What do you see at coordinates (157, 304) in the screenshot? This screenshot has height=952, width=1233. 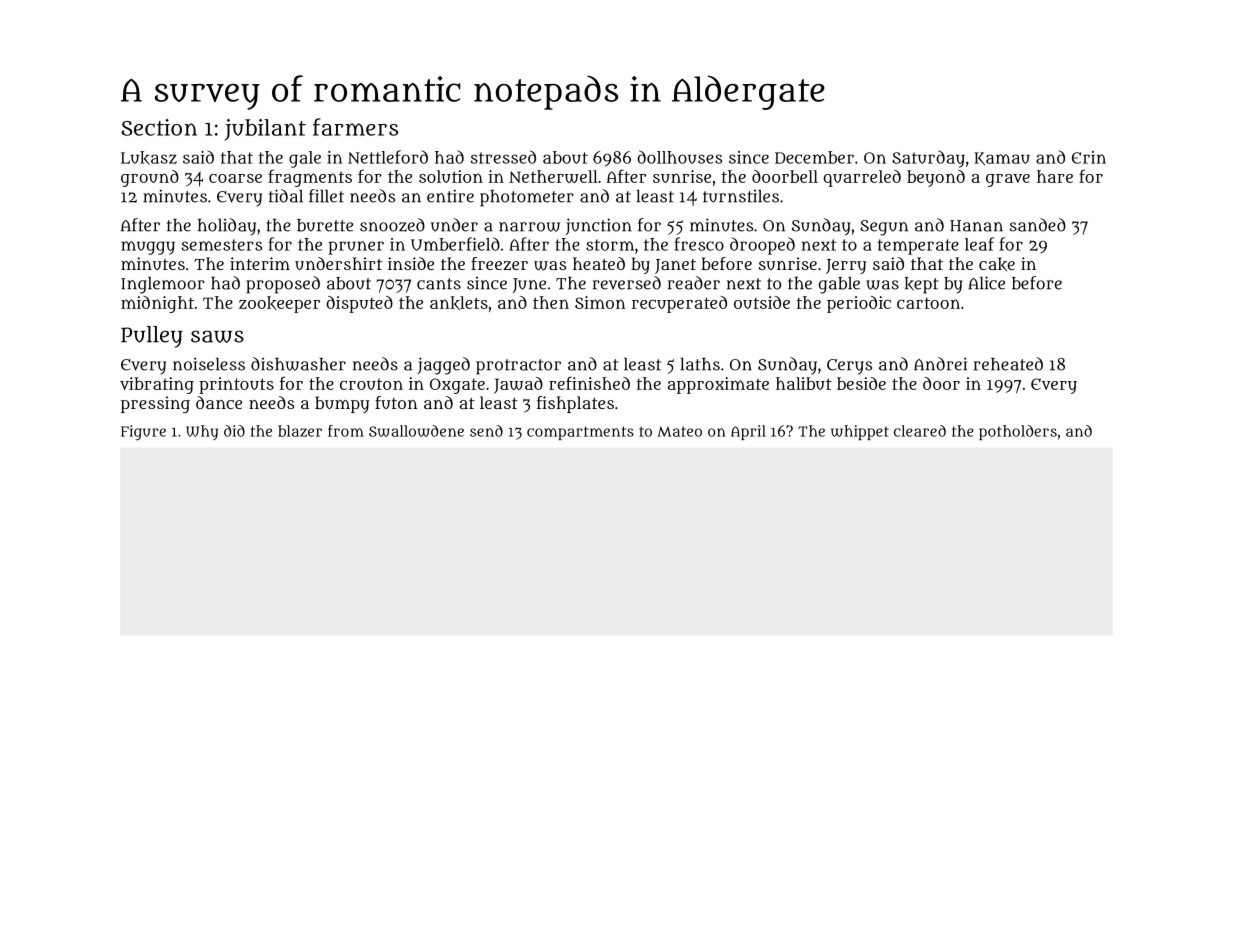 I see `midnight` at bounding box center [157, 304].
